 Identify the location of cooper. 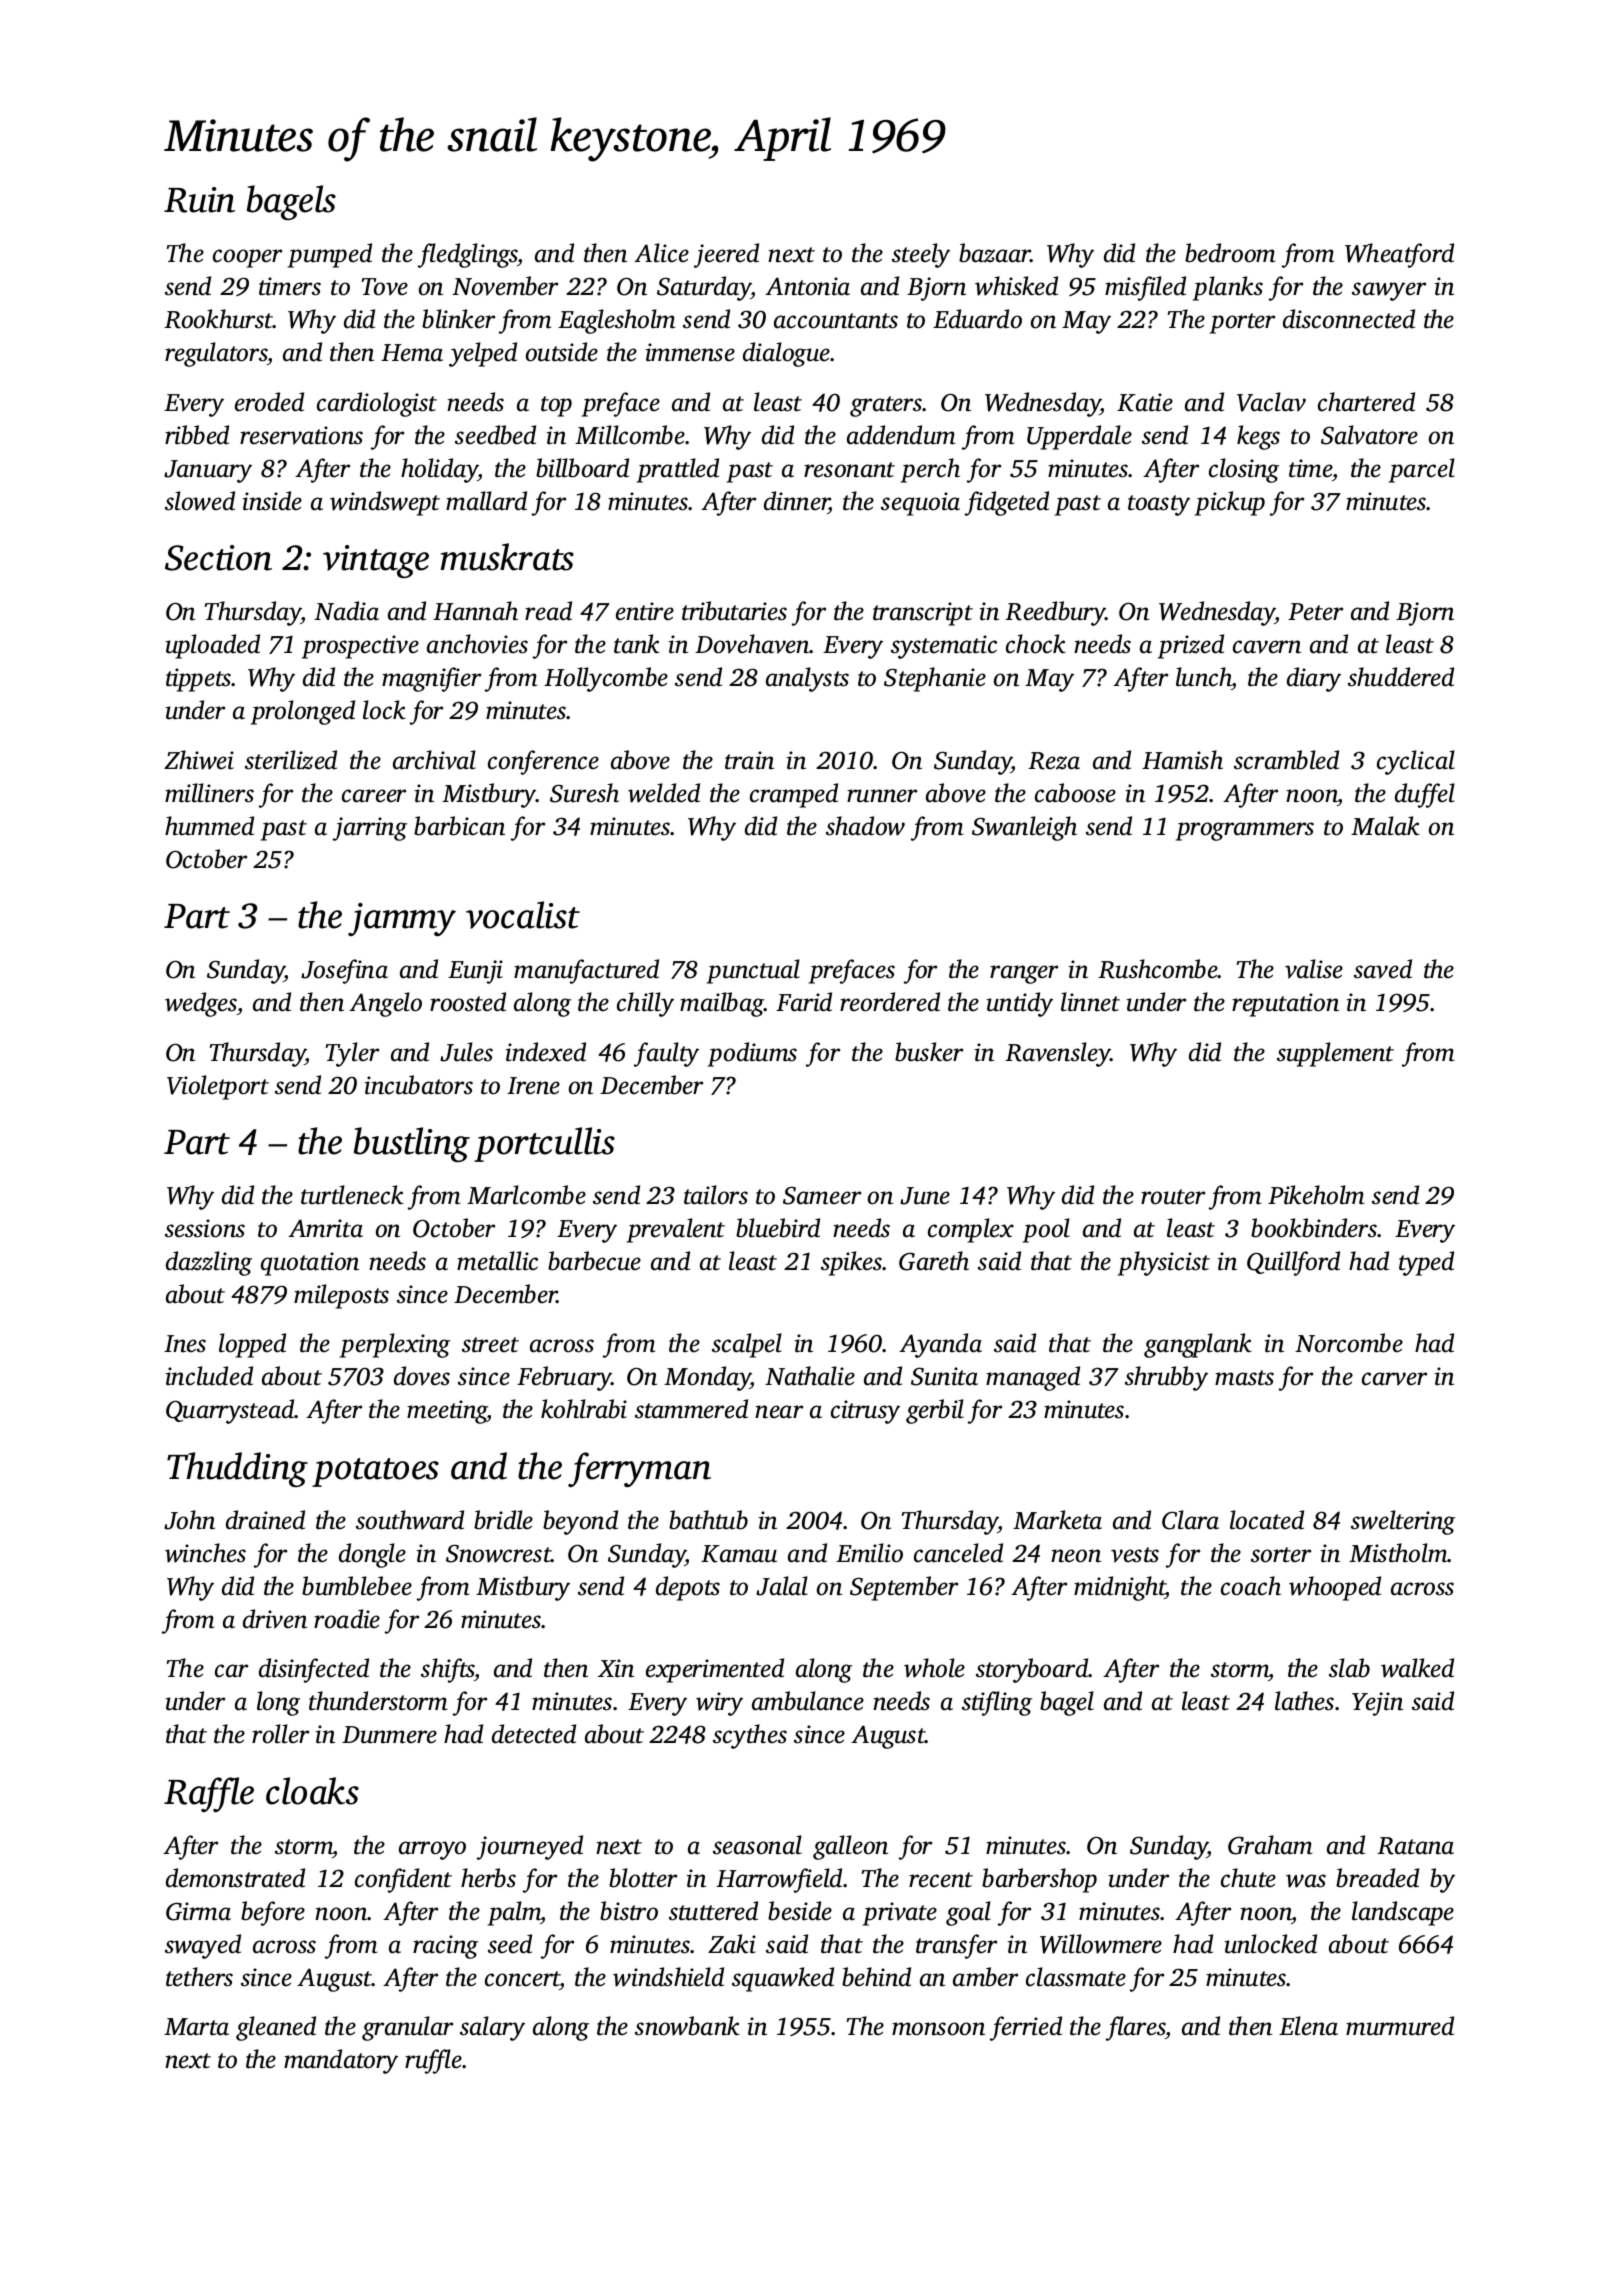
(247, 258).
